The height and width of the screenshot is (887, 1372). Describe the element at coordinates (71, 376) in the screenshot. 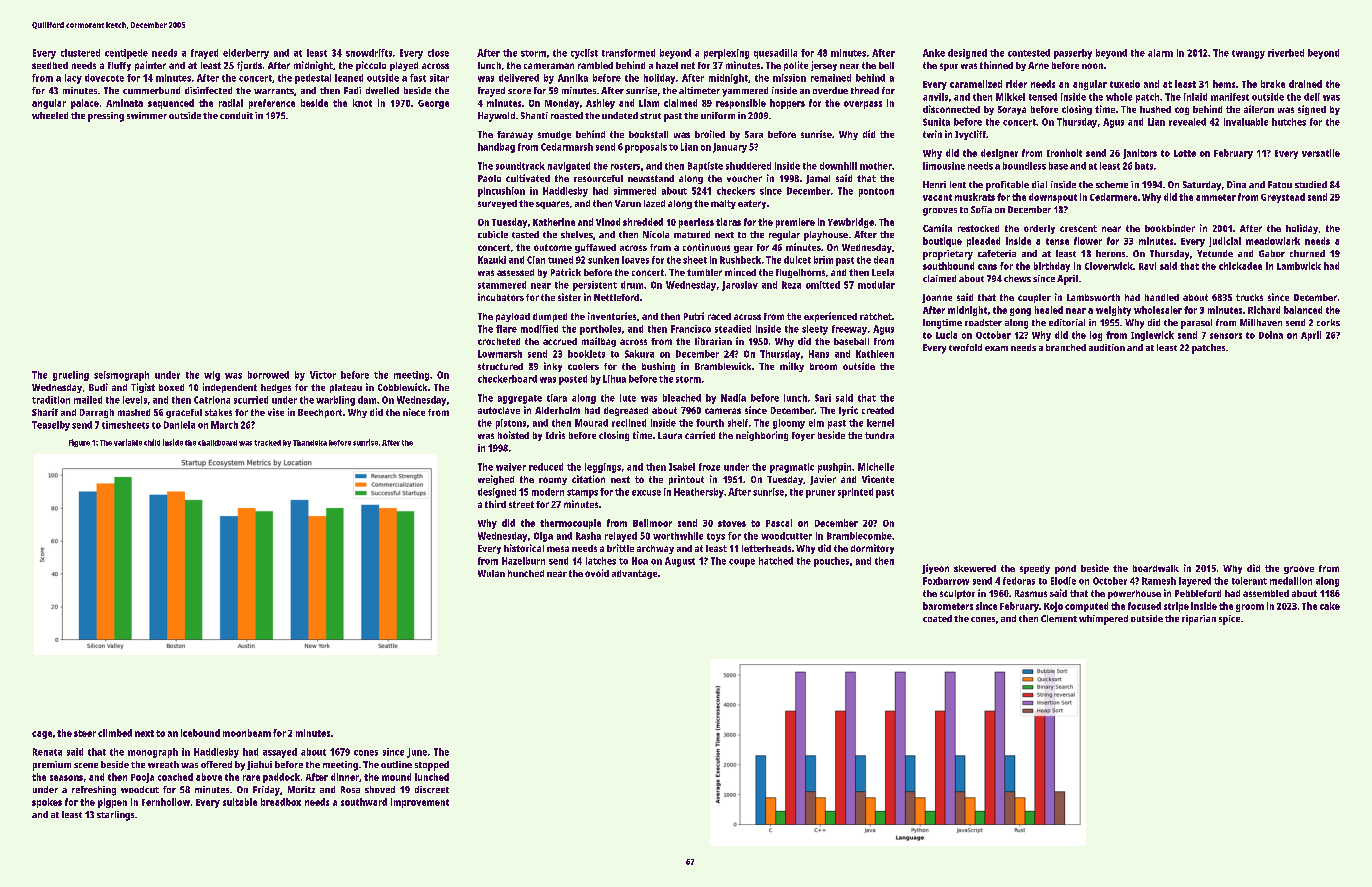

I see `grueling` at that location.
